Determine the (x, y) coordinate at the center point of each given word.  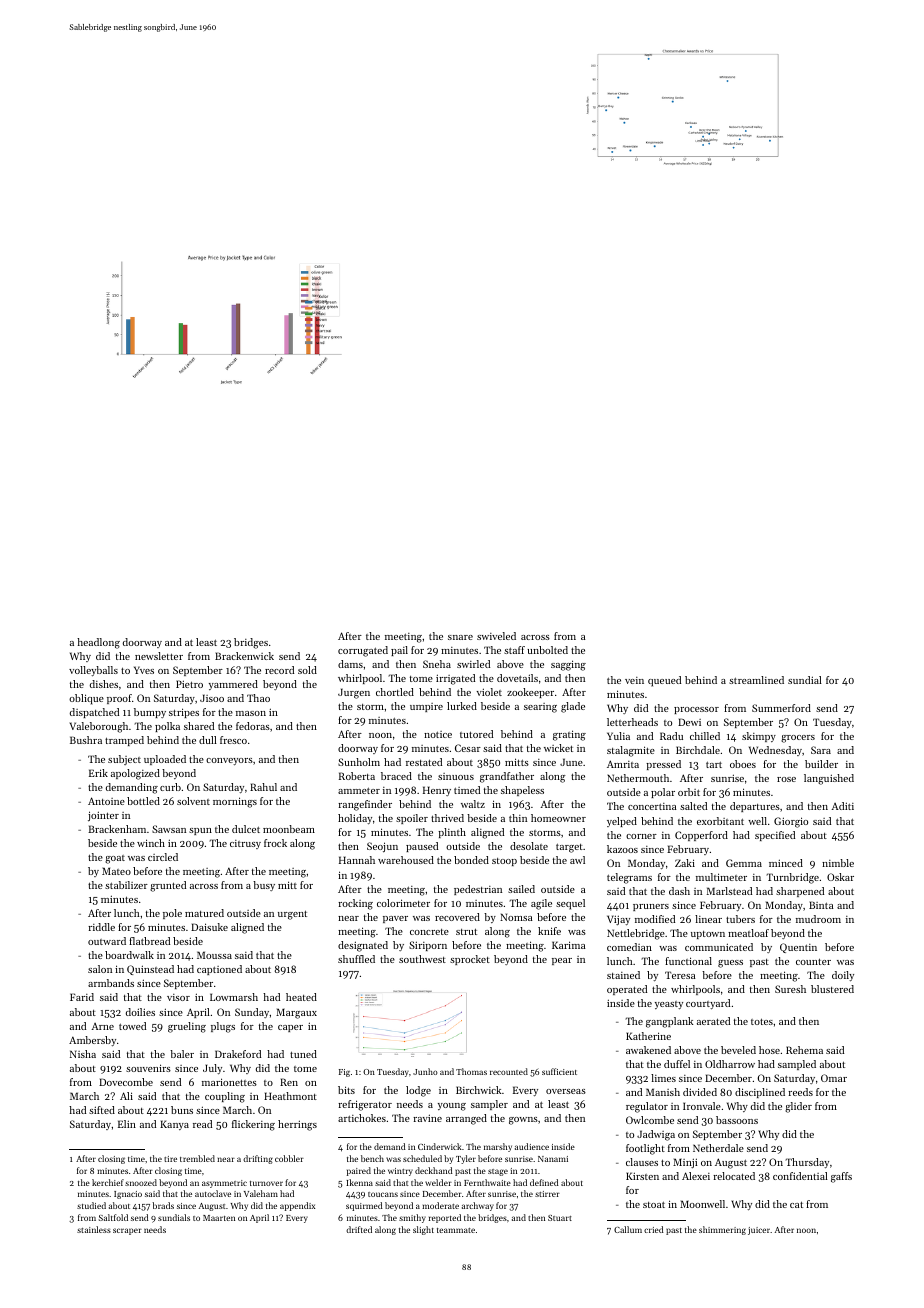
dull (208, 740)
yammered (233, 685)
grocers (798, 739)
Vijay (618, 920)
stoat (654, 1204)
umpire (426, 707)
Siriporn (428, 946)
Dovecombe (126, 1082)
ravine (427, 1118)
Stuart (560, 1218)
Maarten (219, 1218)
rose (786, 779)
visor (178, 997)
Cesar (468, 748)
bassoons (737, 1120)
